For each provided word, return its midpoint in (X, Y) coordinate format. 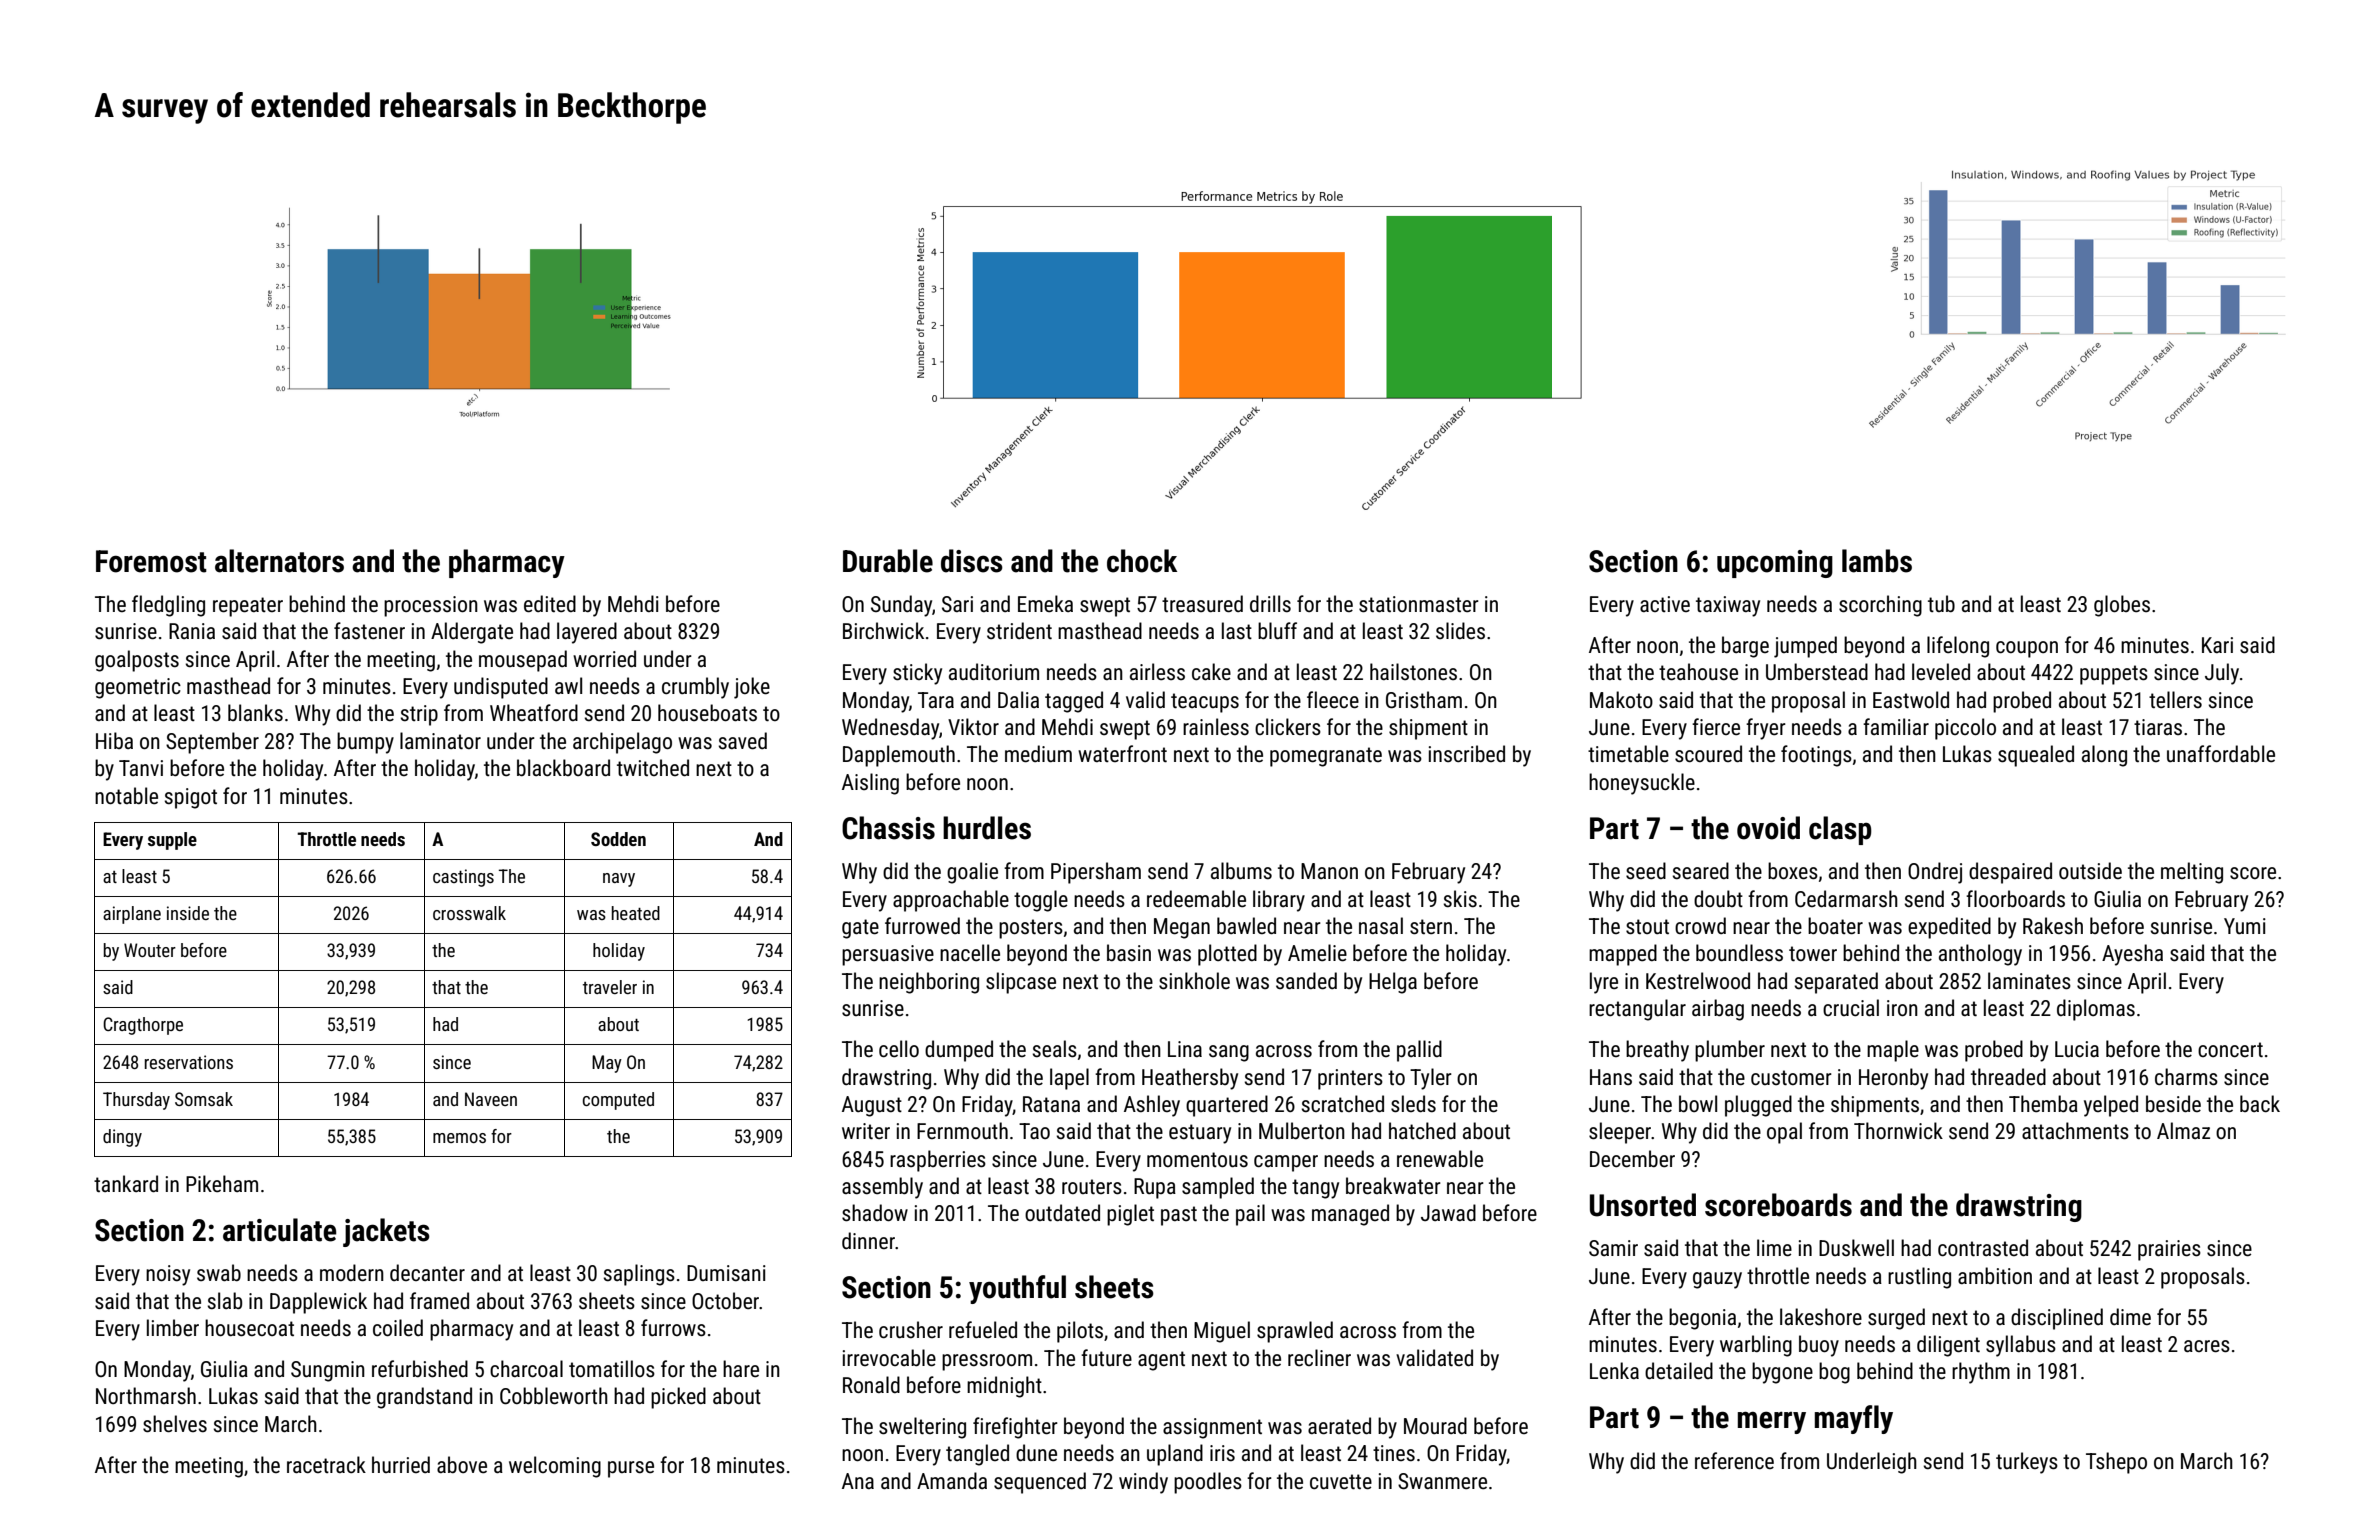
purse (631, 1469)
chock (1142, 561)
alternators (279, 561)
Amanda (952, 1480)
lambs (1877, 561)
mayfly (1854, 1419)
